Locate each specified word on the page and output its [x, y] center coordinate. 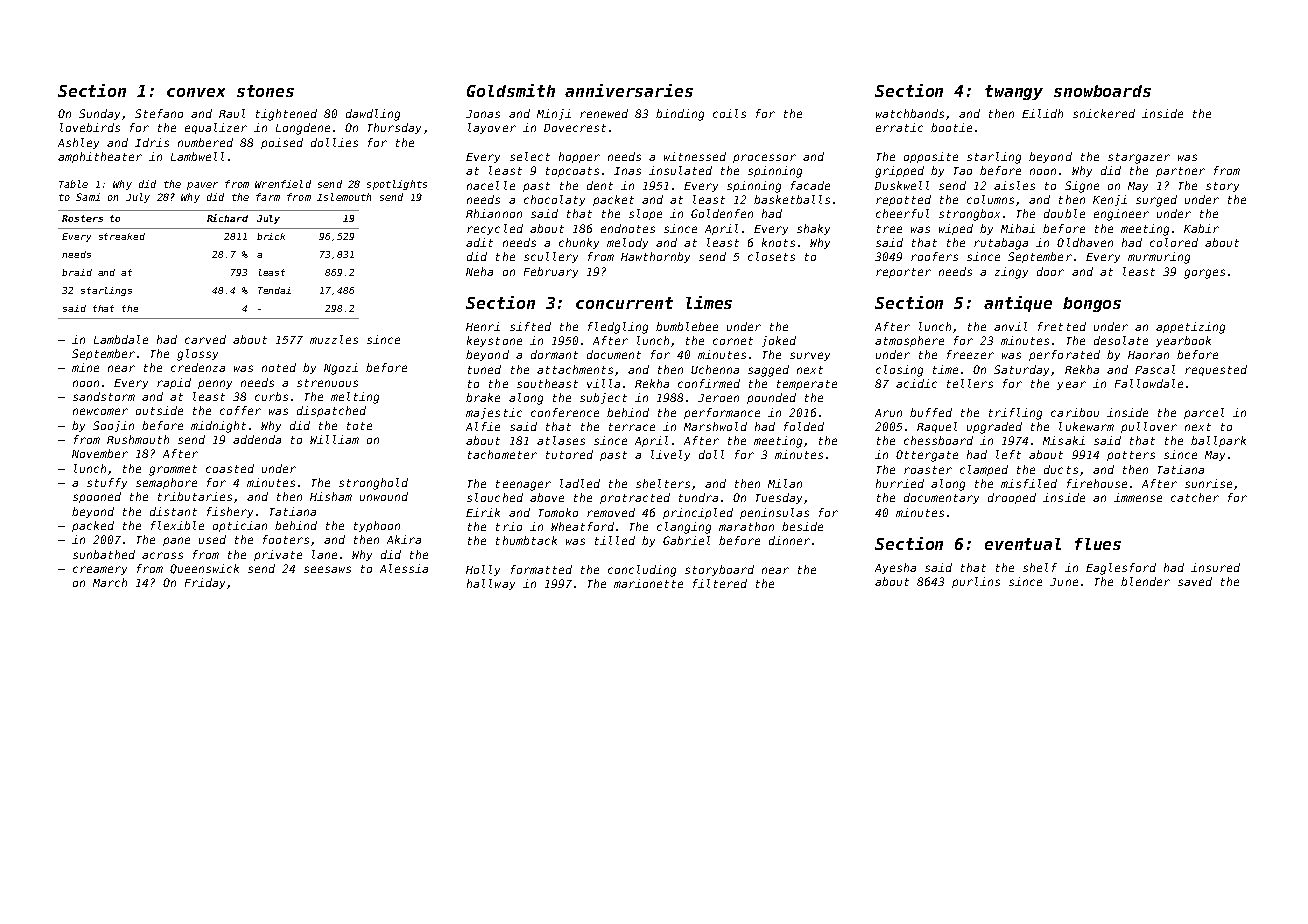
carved [205, 339]
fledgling [618, 328]
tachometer [502, 454]
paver [202, 186]
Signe [1082, 187]
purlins [976, 582]
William [334, 439]
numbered [205, 142]
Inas [627, 171]
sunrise [1208, 483]
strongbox [969, 215]
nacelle [491, 185]
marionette [648, 583]
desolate [1121, 340]
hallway [491, 584]
